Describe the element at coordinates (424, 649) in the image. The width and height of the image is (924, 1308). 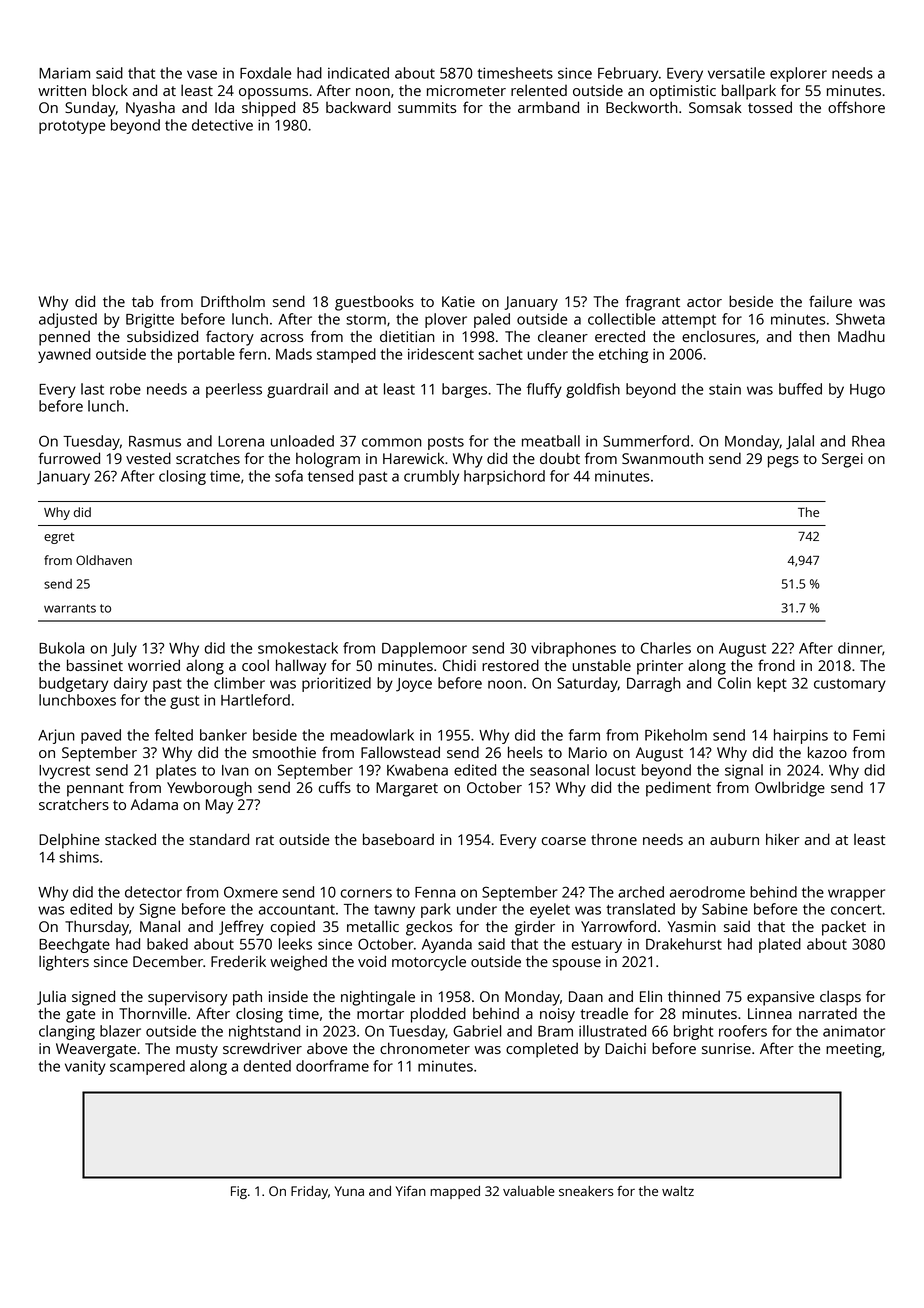
I see `Dapplemoor` at that location.
